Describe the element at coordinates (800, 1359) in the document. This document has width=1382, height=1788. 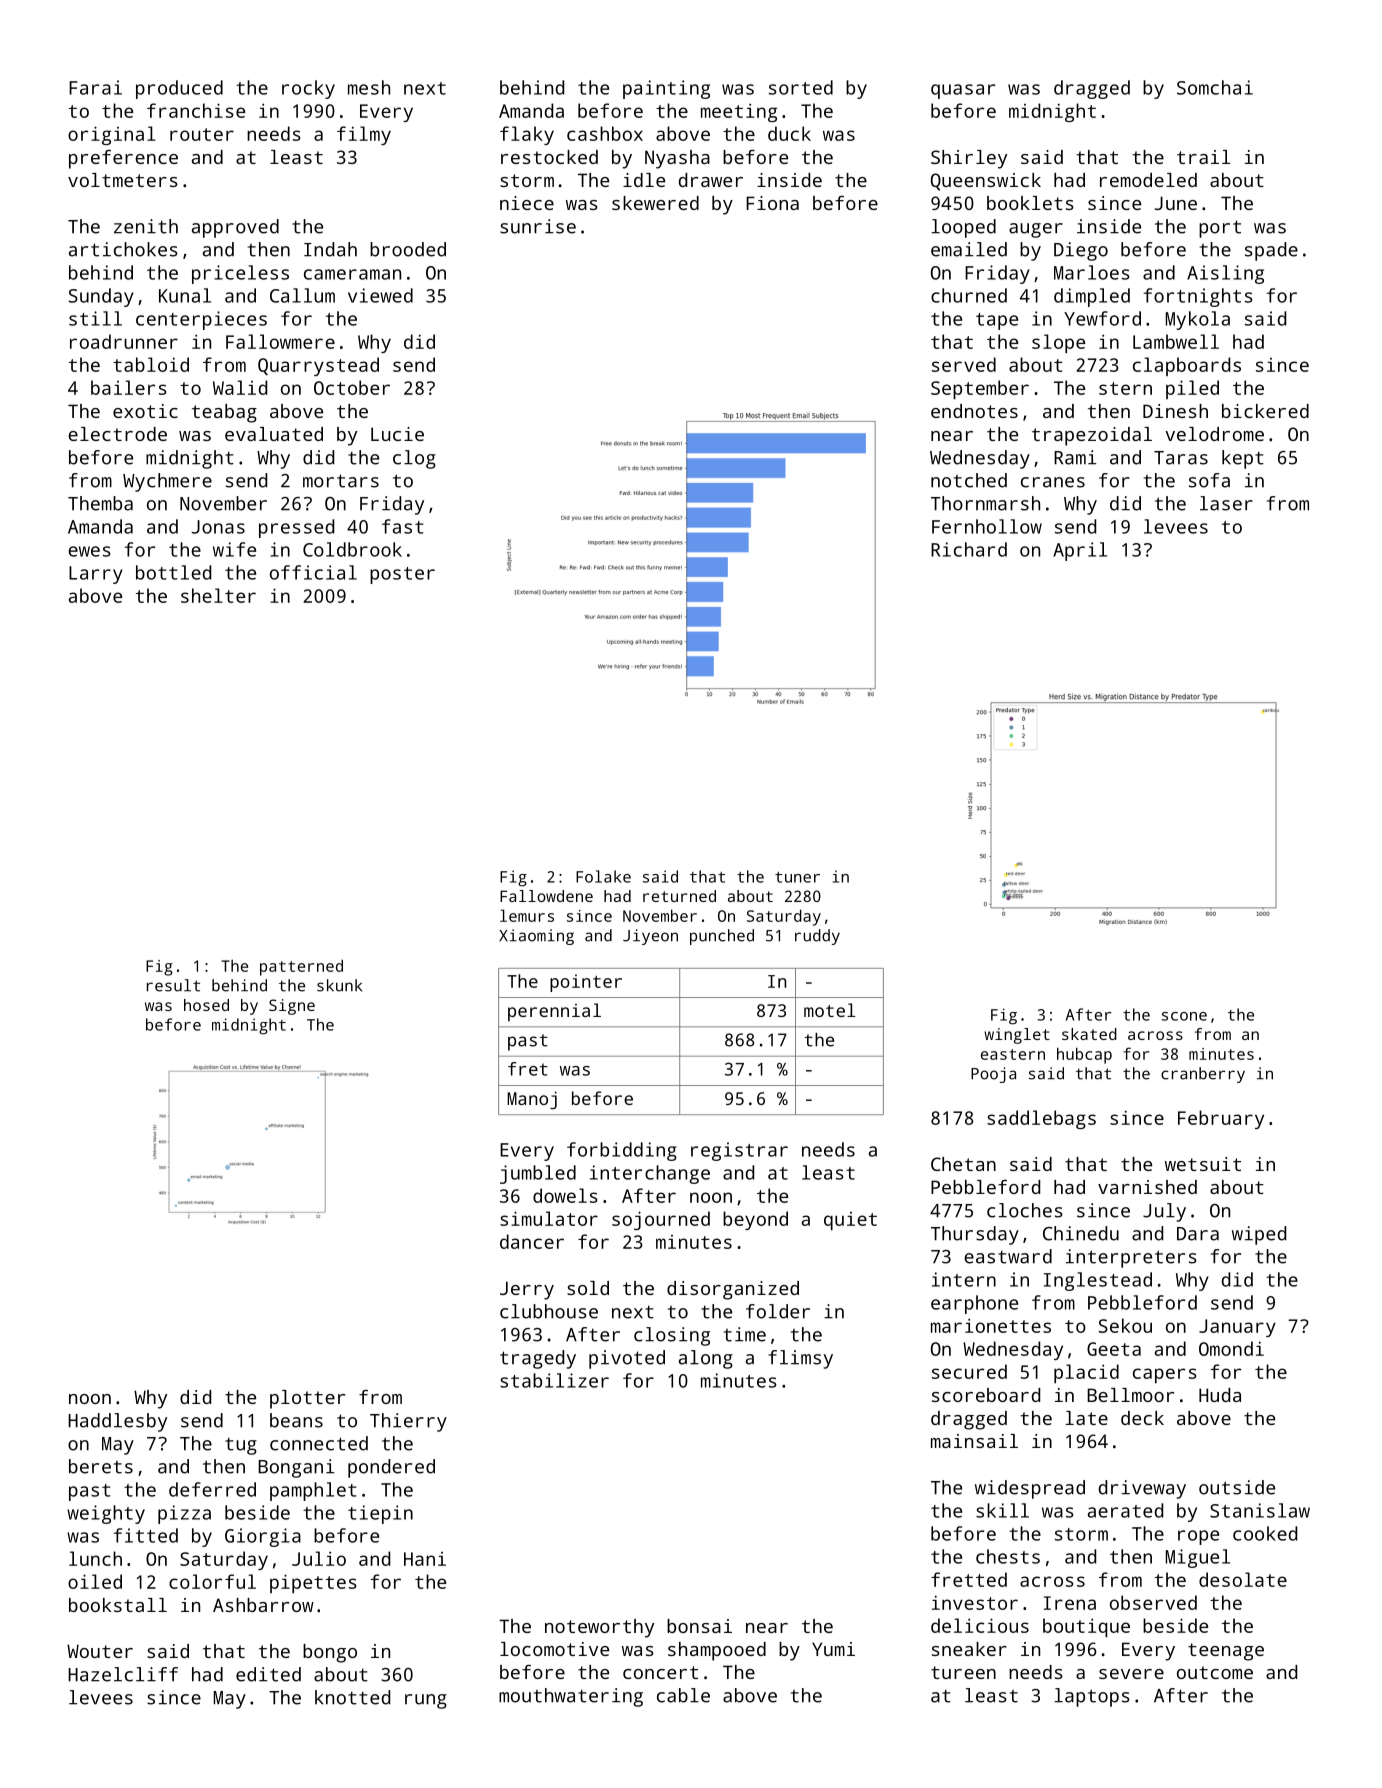
I see `flimsy` at that location.
